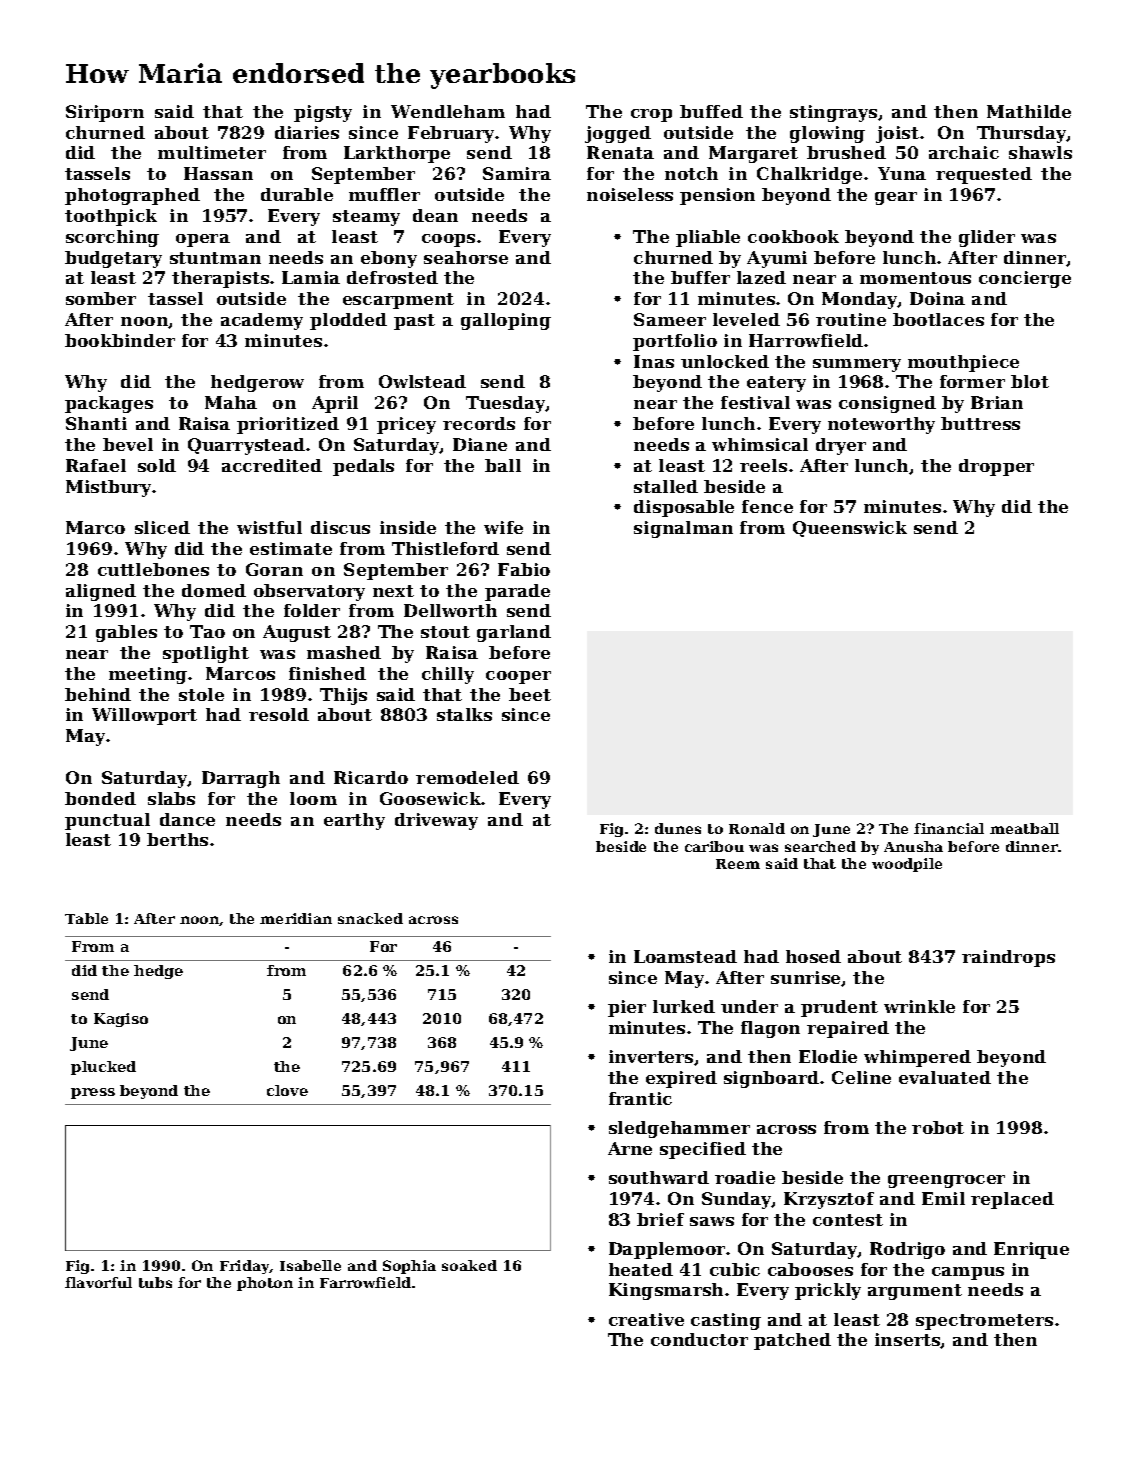 This image has width=1138, height=1473. I want to click on wife, so click(503, 527).
